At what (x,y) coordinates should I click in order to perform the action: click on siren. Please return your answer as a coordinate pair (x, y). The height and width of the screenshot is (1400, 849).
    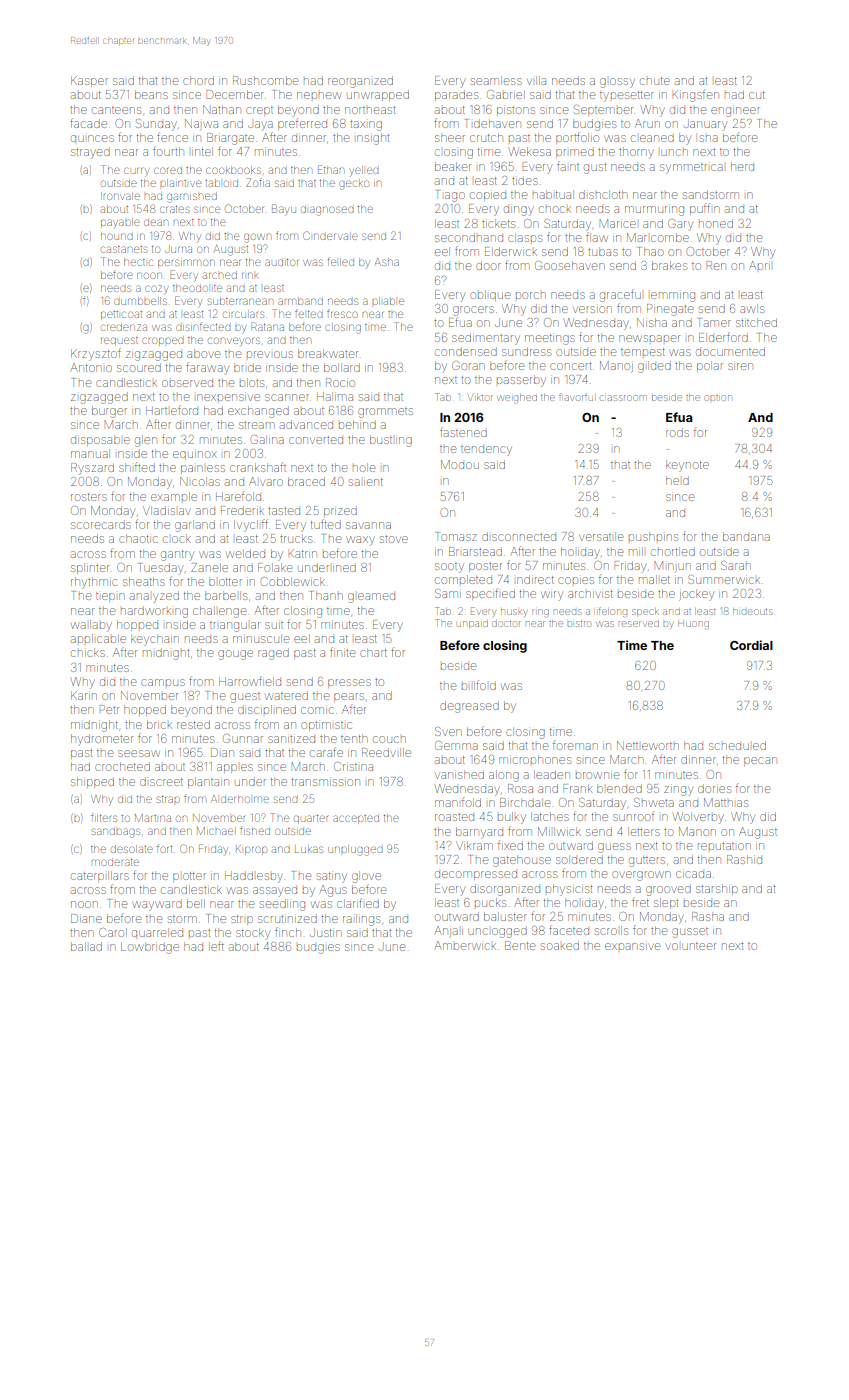
    Looking at the image, I should click on (740, 366).
